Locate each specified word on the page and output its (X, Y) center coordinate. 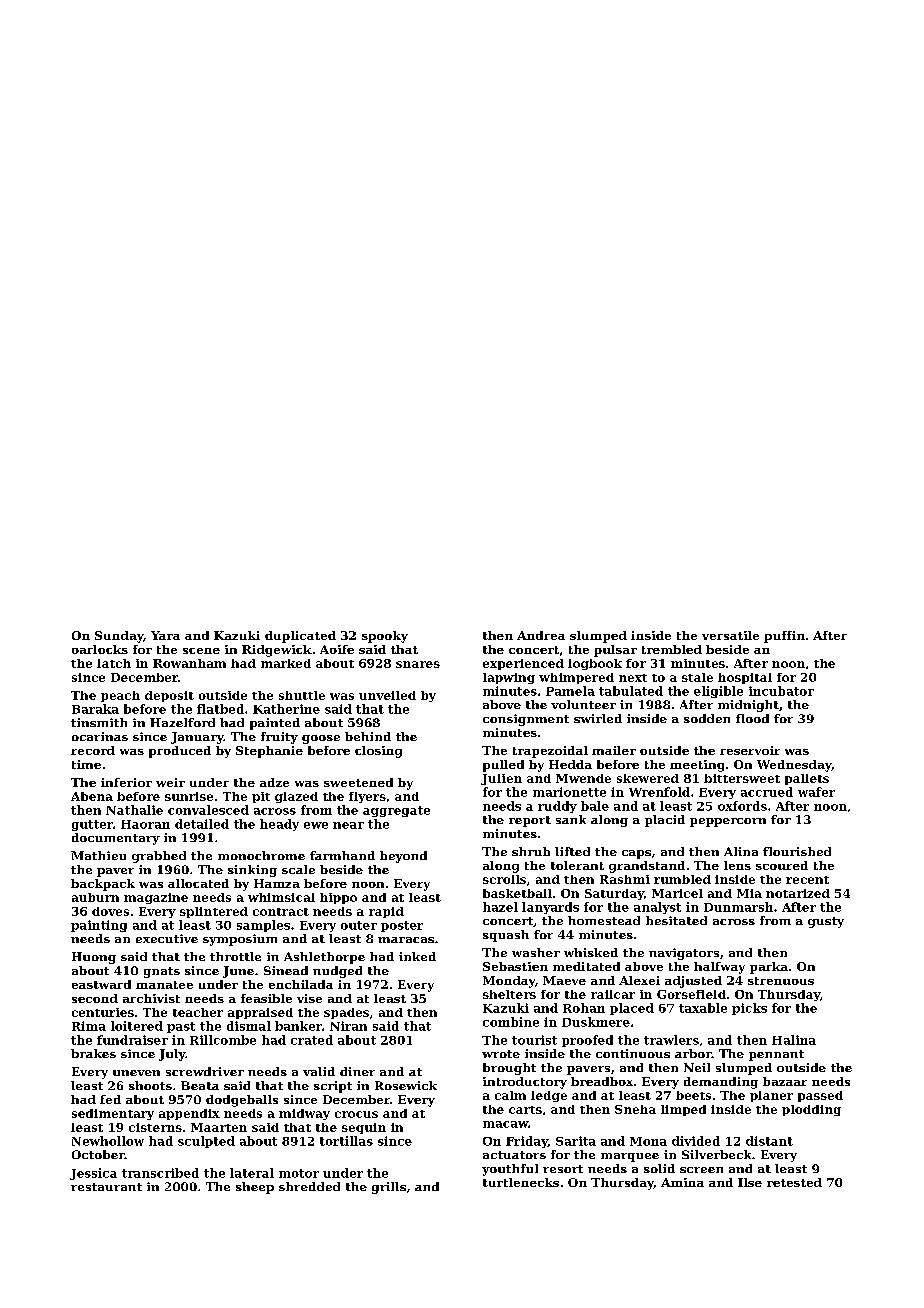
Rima (89, 1026)
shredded (309, 1186)
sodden (707, 718)
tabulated (631, 691)
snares (418, 664)
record (93, 750)
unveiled (387, 695)
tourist (534, 1040)
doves (110, 911)
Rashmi (625, 879)
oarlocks (100, 649)
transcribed (160, 1173)
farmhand (342, 855)
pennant (776, 1055)
